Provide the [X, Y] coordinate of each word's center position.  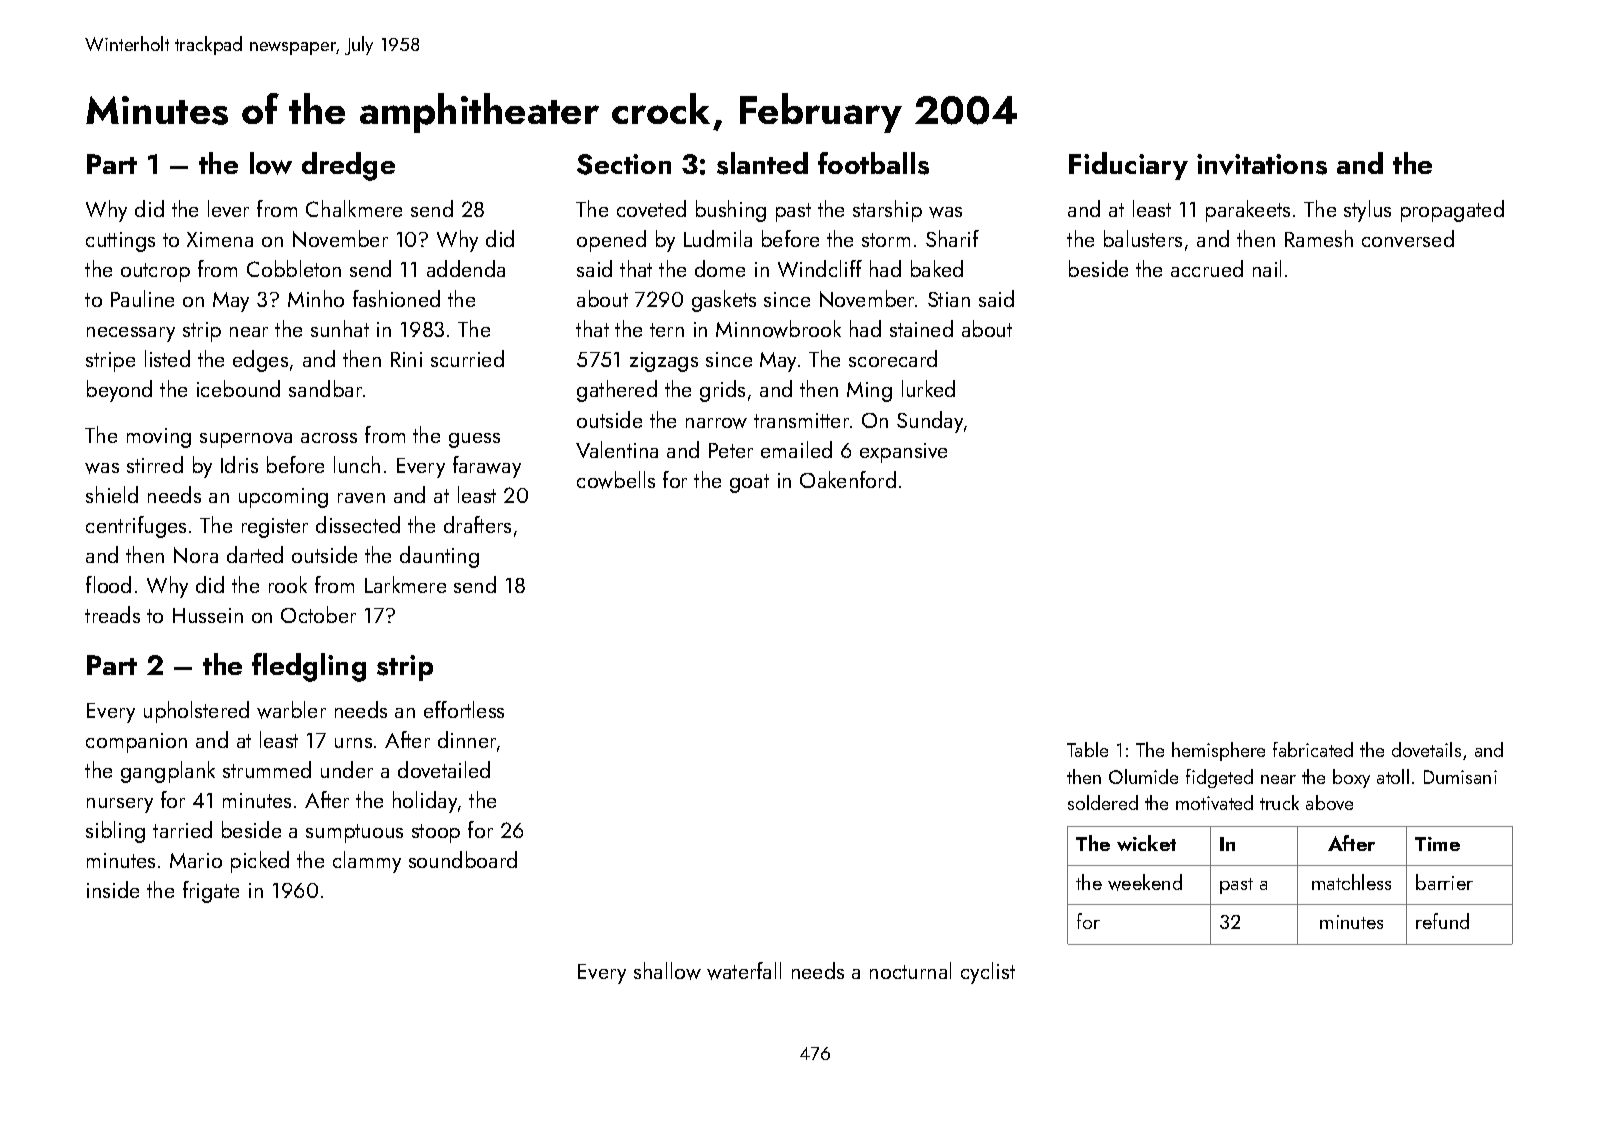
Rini [406, 359]
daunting [439, 557]
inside [113, 889]
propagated [1452, 211]
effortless [464, 709]
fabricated [1313, 749]
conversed [1408, 238]
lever [228, 208]
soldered [1103, 802]
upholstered [196, 712]
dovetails [1426, 749]
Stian [949, 299]
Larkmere [405, 584]
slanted [762, 163]
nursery [120, 805]
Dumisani [1460, 777]
